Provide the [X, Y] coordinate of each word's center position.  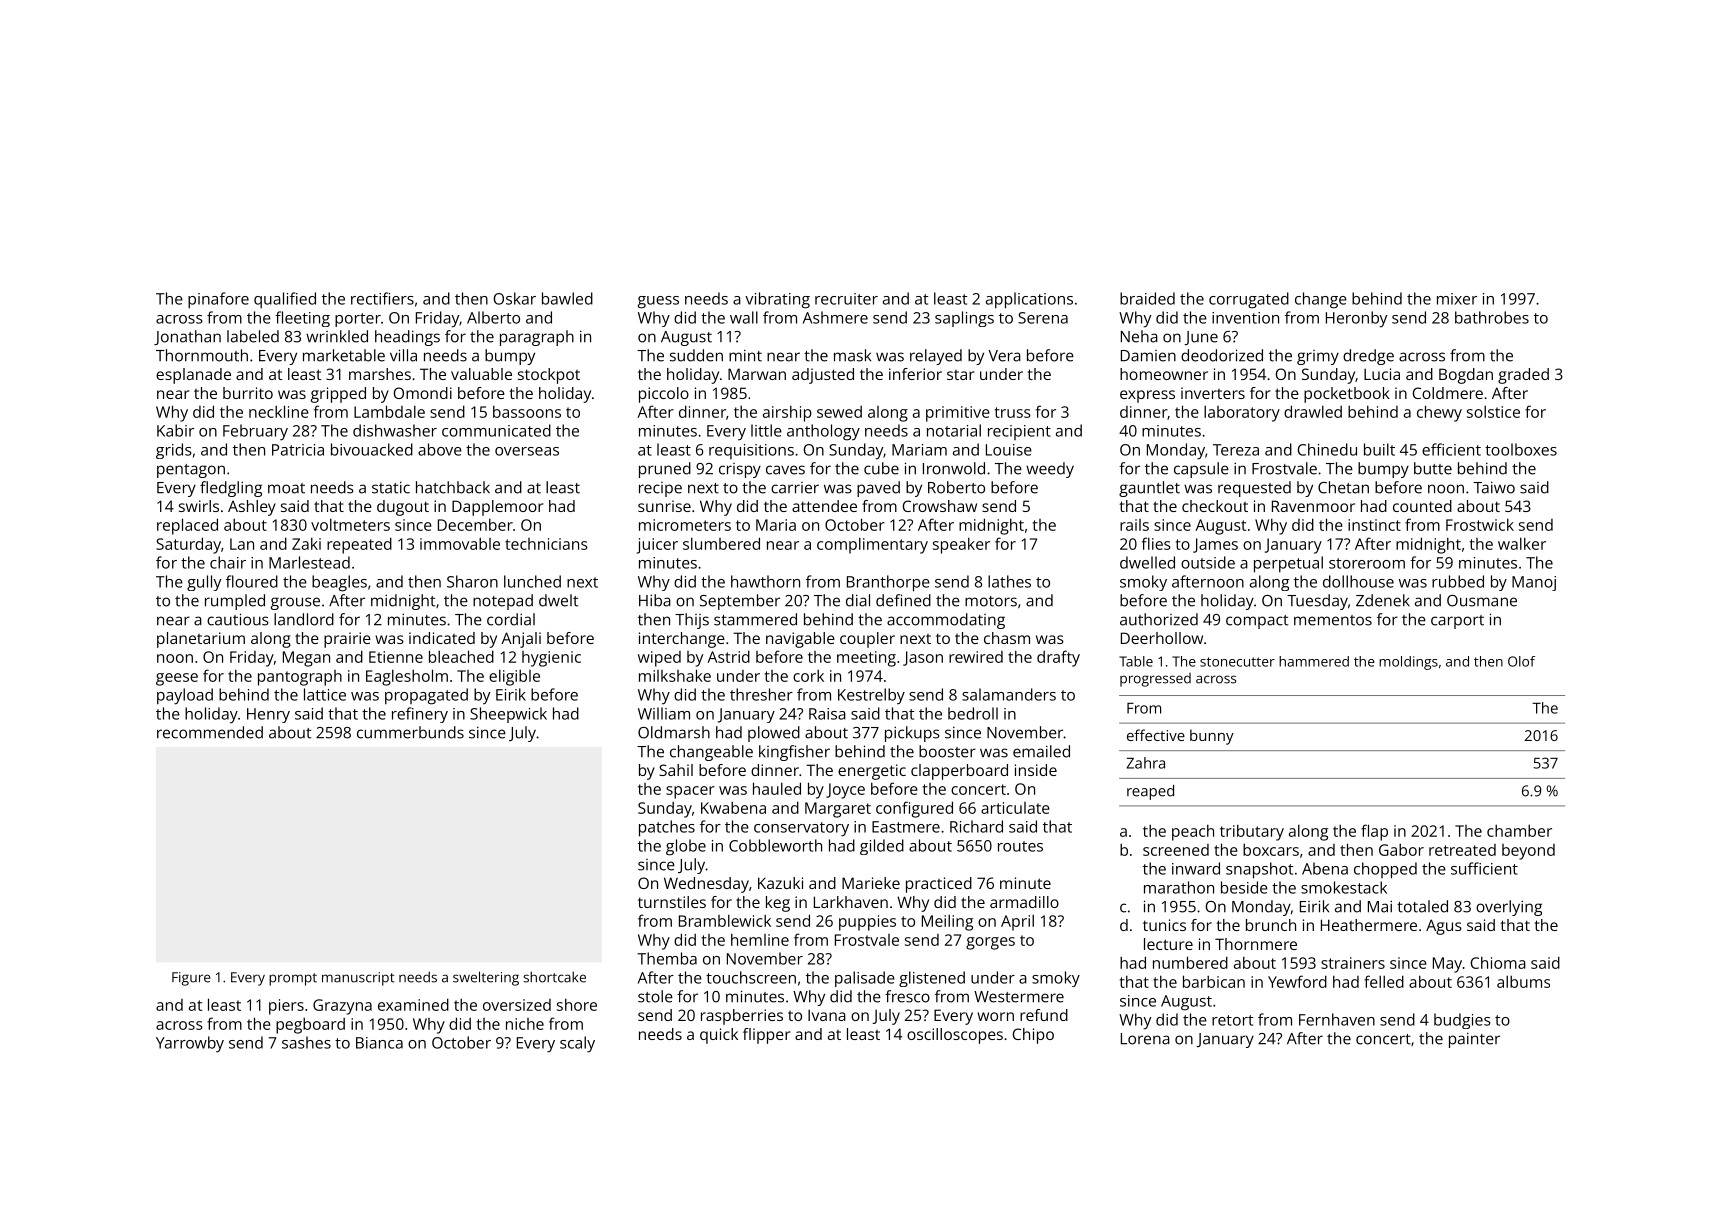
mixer [1457, 299]
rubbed [1458, 581]
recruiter [846, 299]
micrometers [685, 525]
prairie [347, 640]
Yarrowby [190, 1044]
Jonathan [187, 337]
